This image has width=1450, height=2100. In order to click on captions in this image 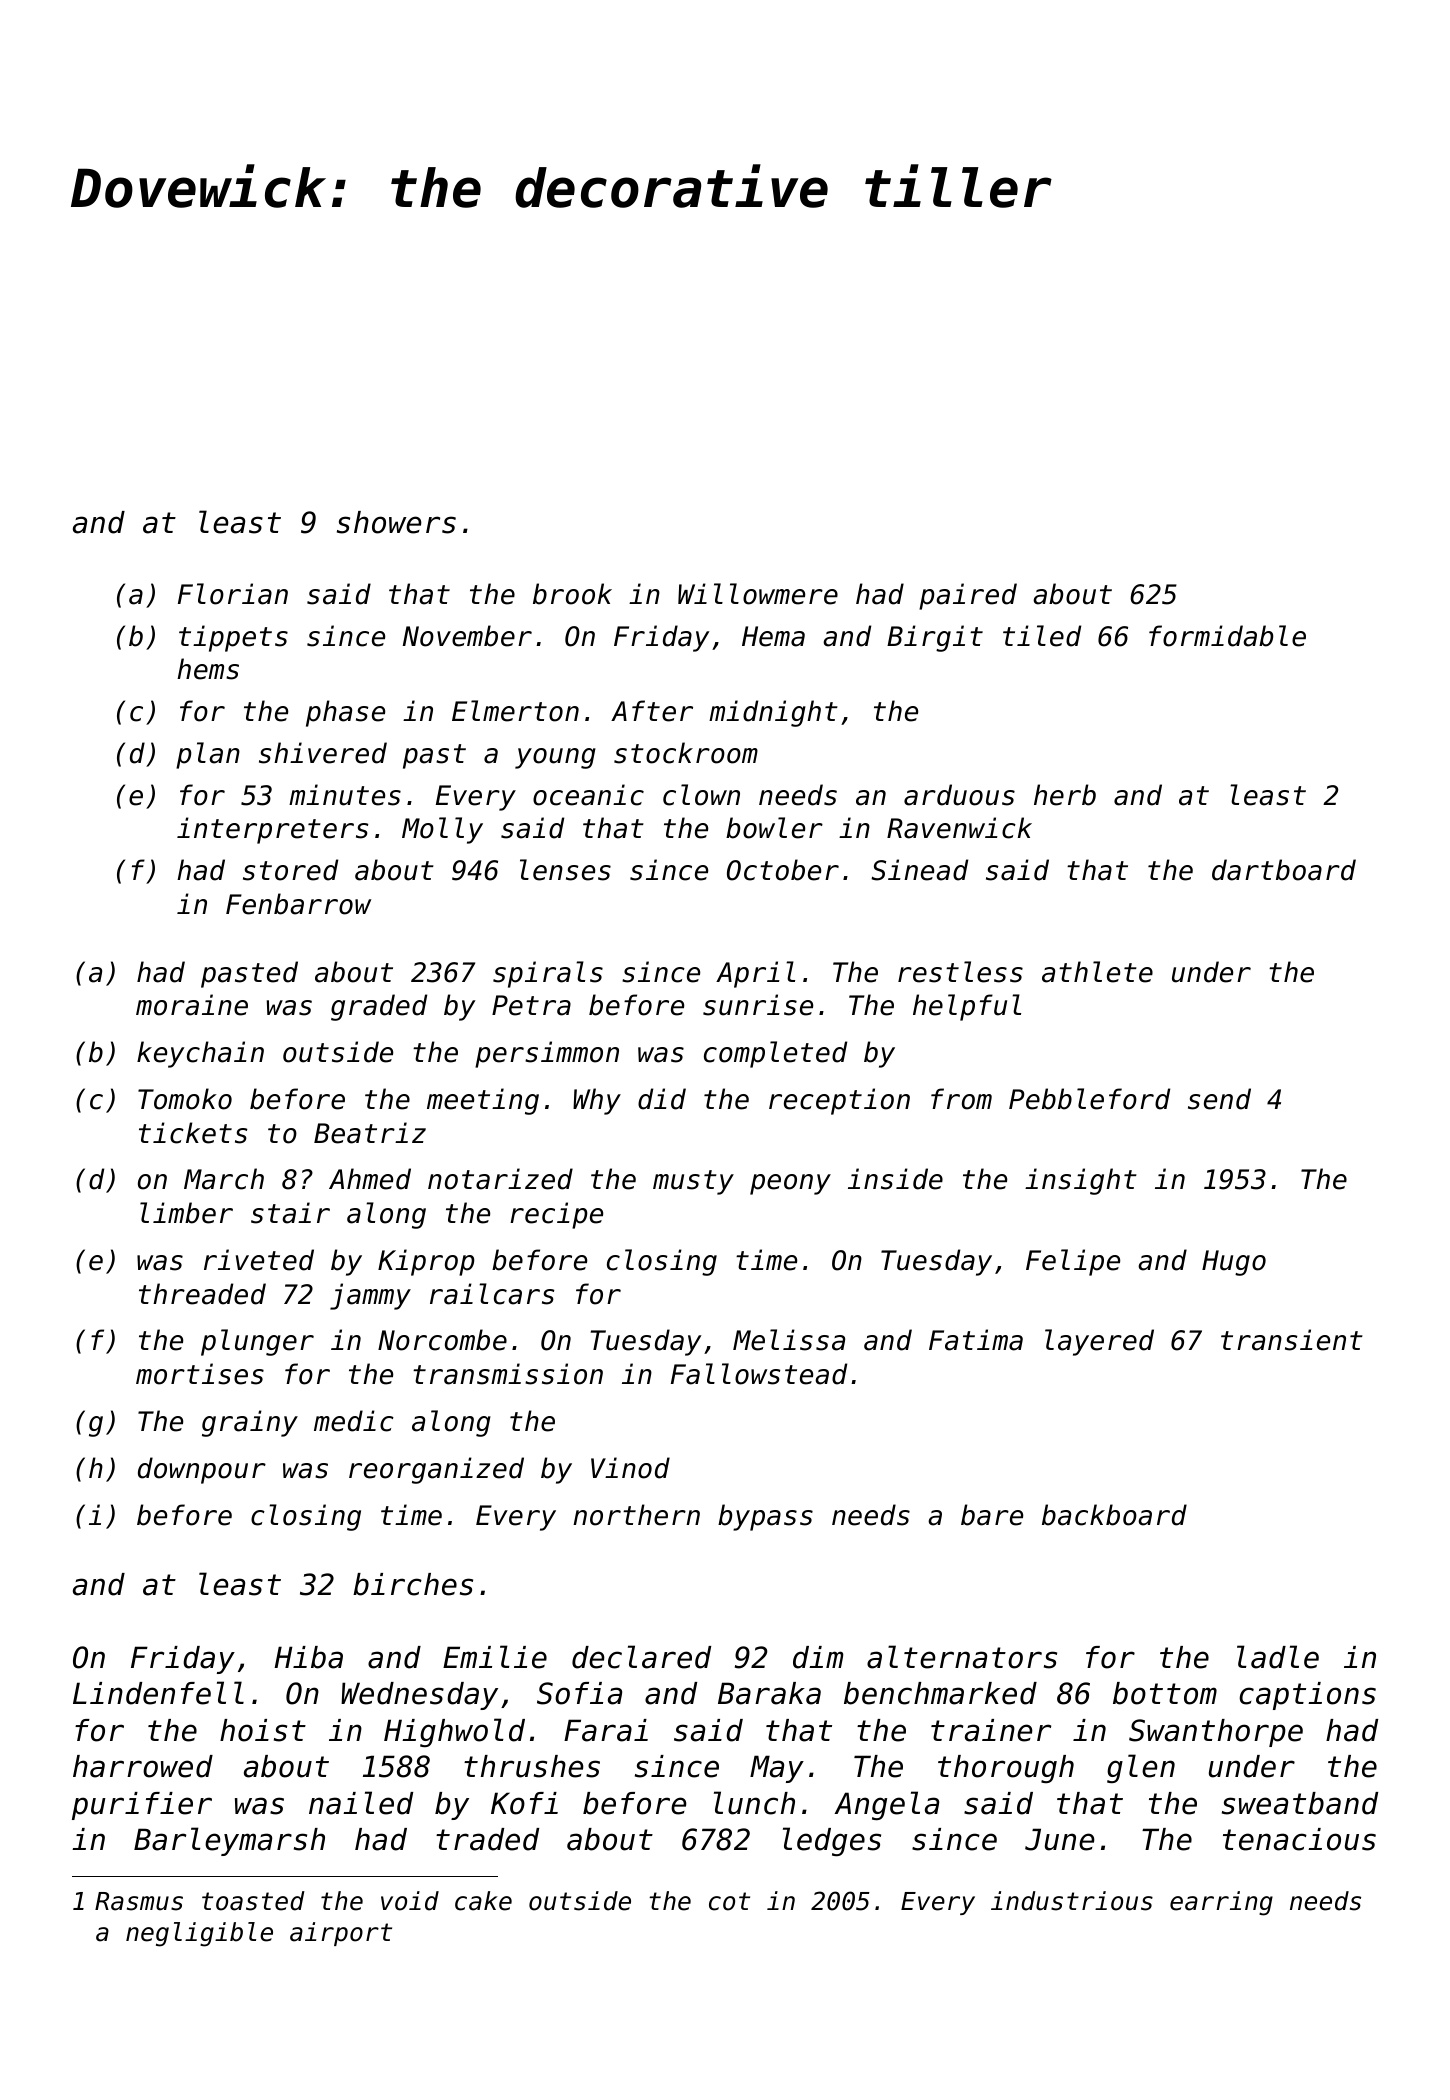, I will do `click(1307, 1696)`.
